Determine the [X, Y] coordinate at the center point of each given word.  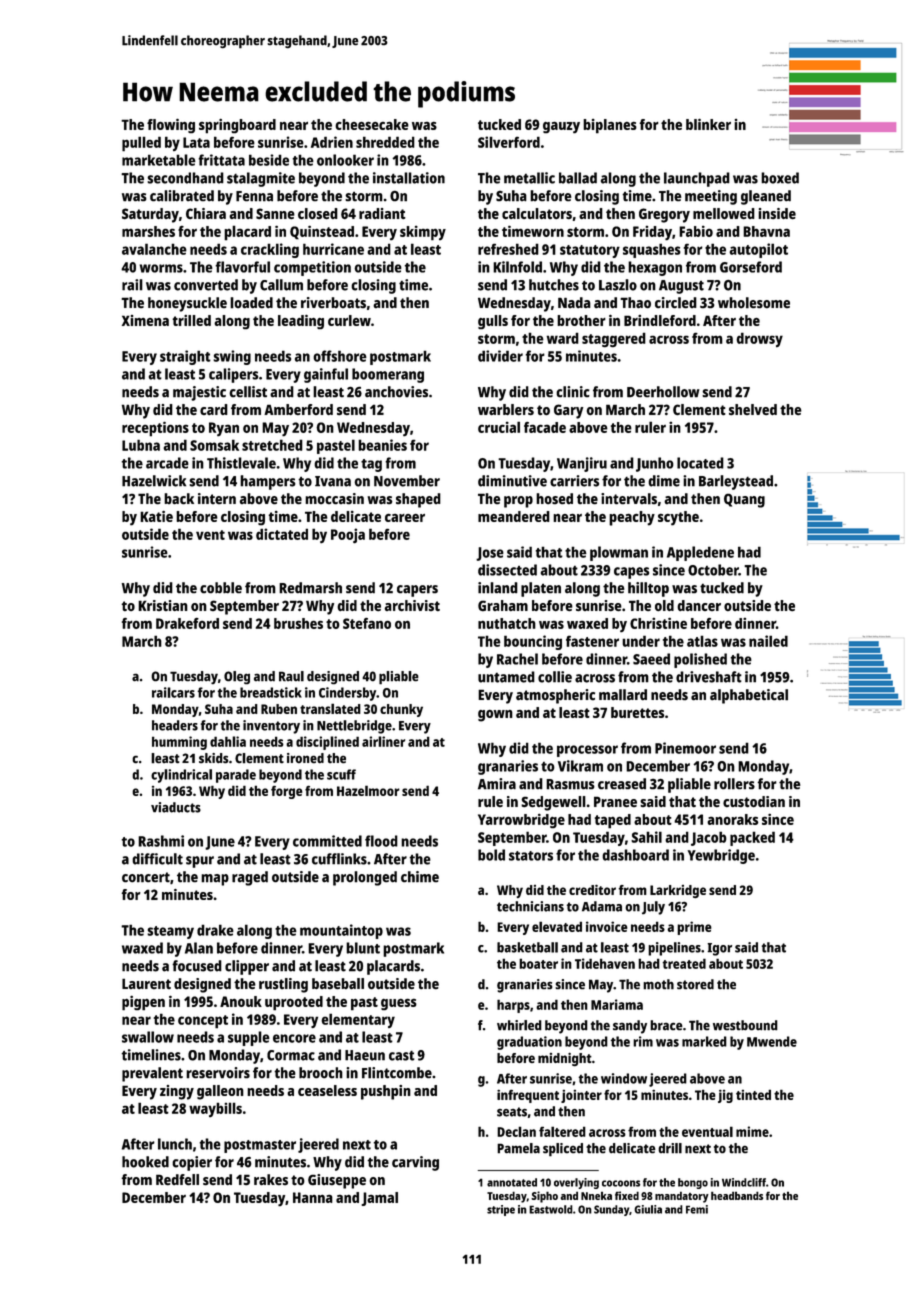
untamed [506, 677]
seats [512, 1112]
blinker [708, 124]
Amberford [298, 409]
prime [694, 928]
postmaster [260, 1146]
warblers [506, 409]
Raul [291, 676]
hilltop [648, 589]
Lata [196, 142]
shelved [753, 410]
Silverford [509, 142]
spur [200, 862]
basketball [527, 947]
